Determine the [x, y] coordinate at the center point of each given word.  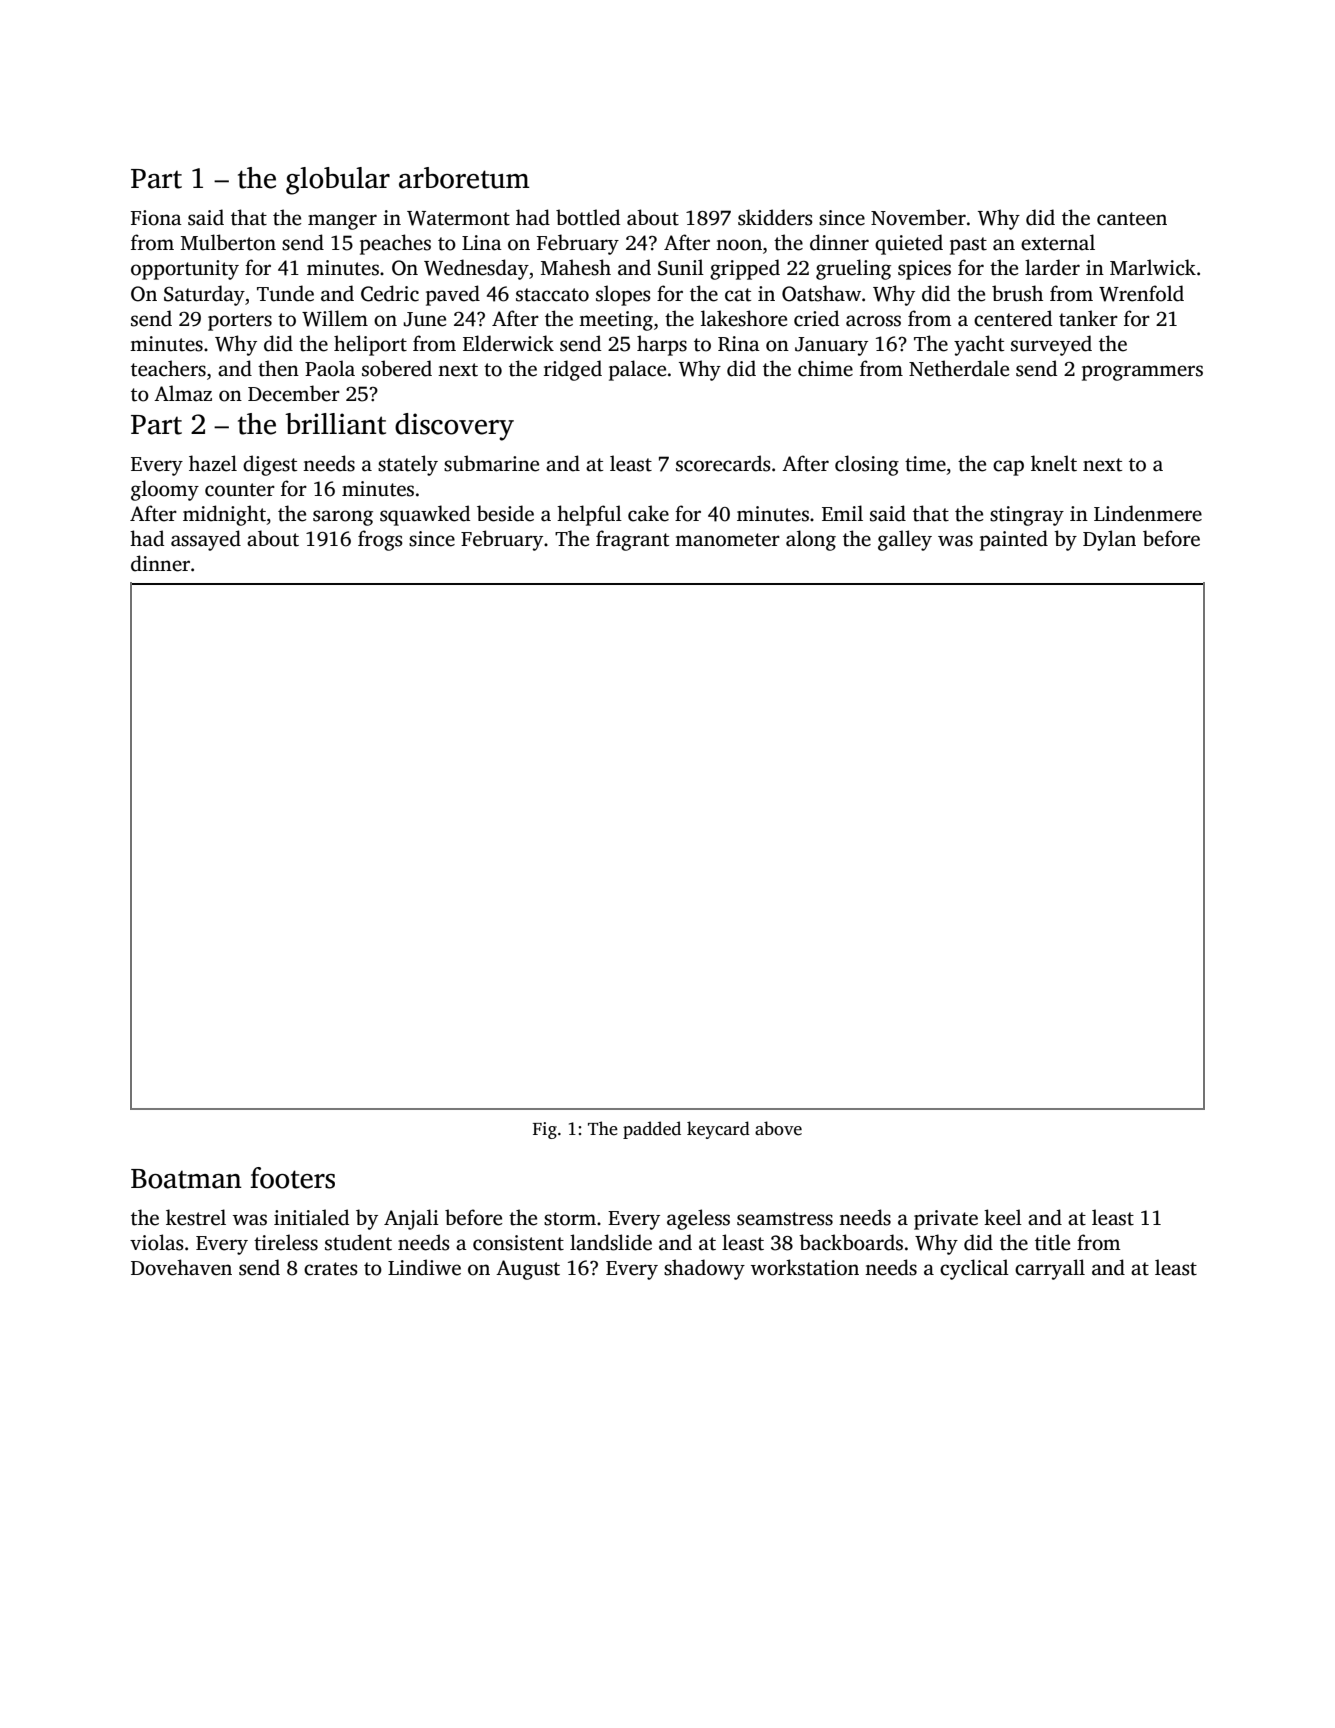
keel [1003, 1217]
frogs [380, 540]
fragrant [632, 540]
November [918, 217]
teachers [168, 368]
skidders [775, 217]
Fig [545, 1130]
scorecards [723, 463]
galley [905, 540]
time [925, 464]
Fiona [156, 218]
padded [652, 1130]
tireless [286, 1242]
